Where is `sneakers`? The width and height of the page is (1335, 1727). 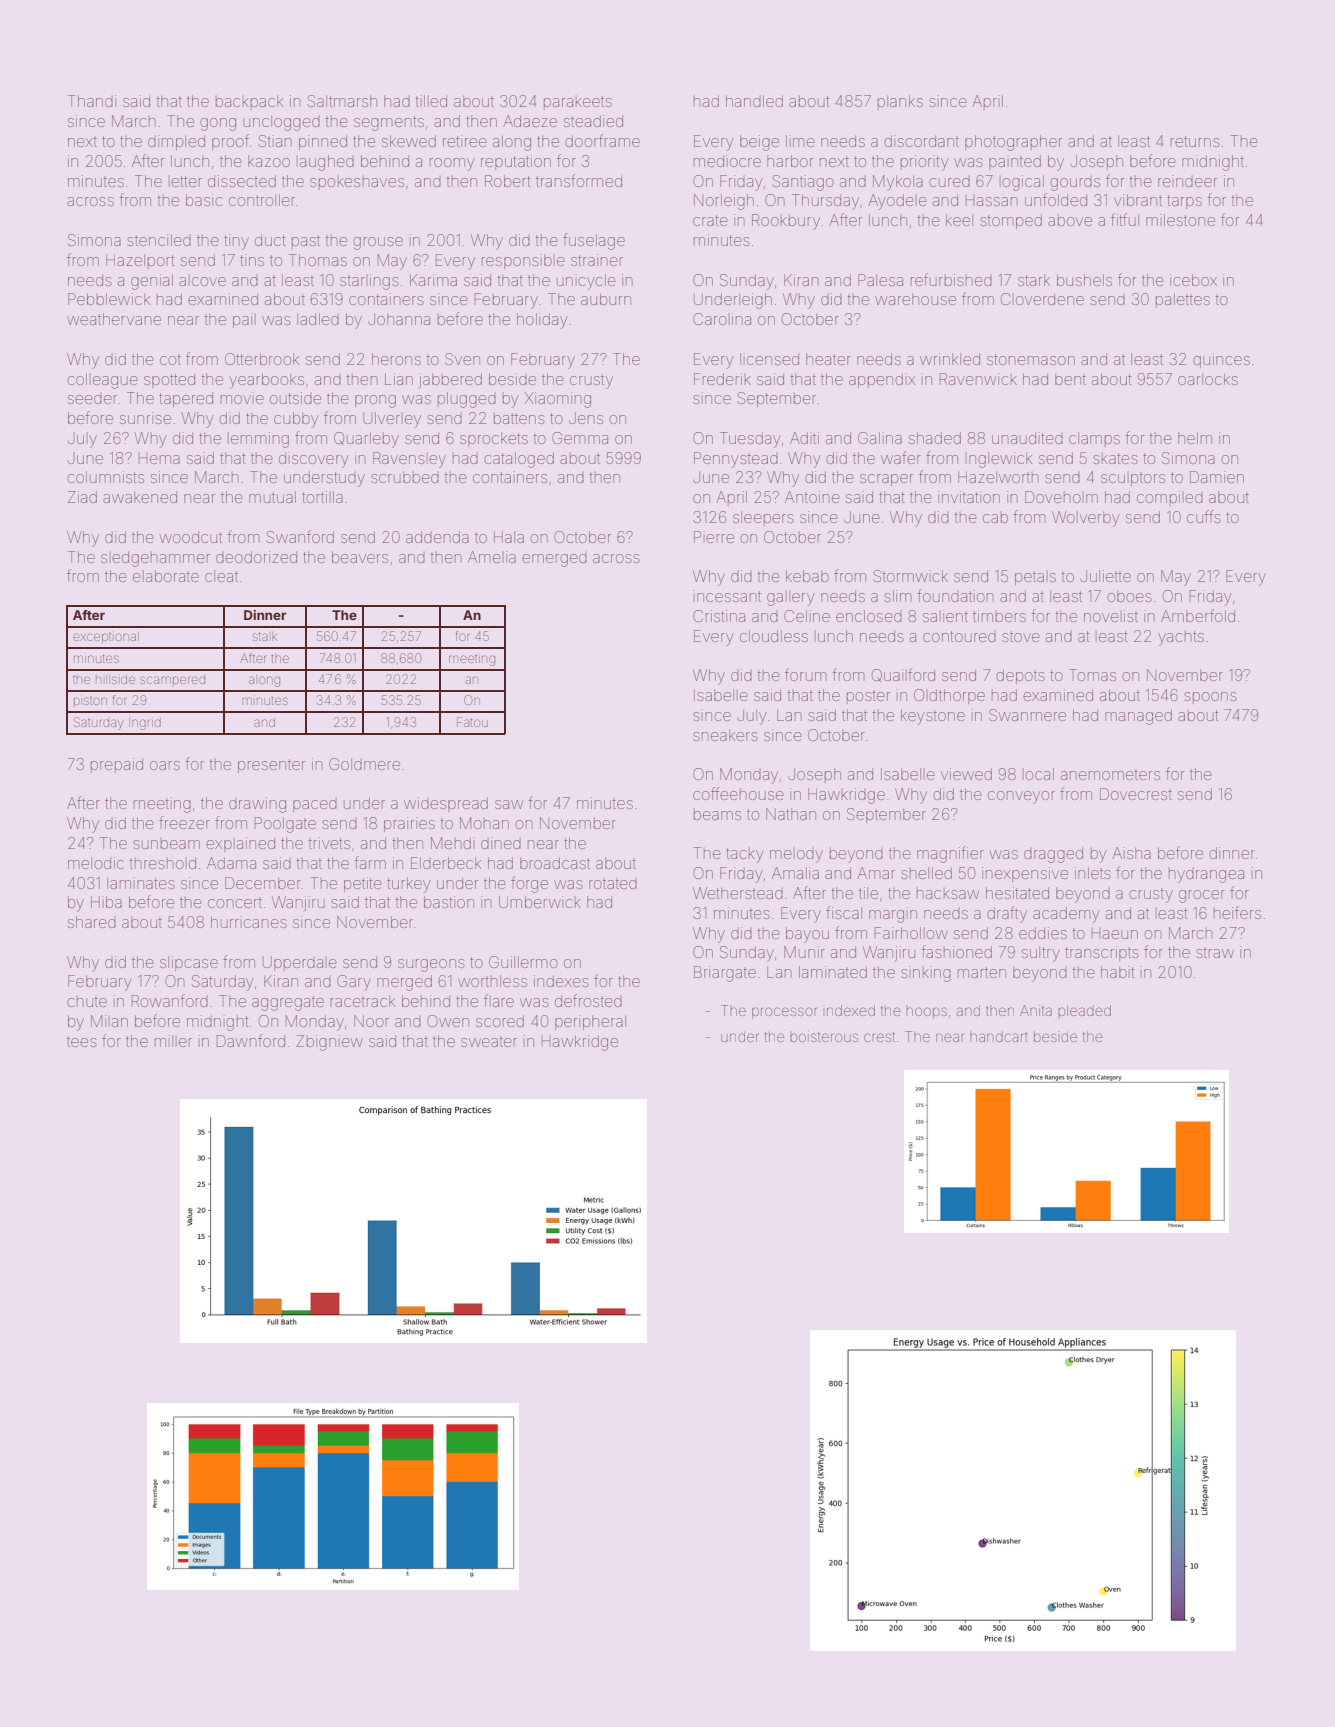 sneakers is located at coordinates (725, 735).
